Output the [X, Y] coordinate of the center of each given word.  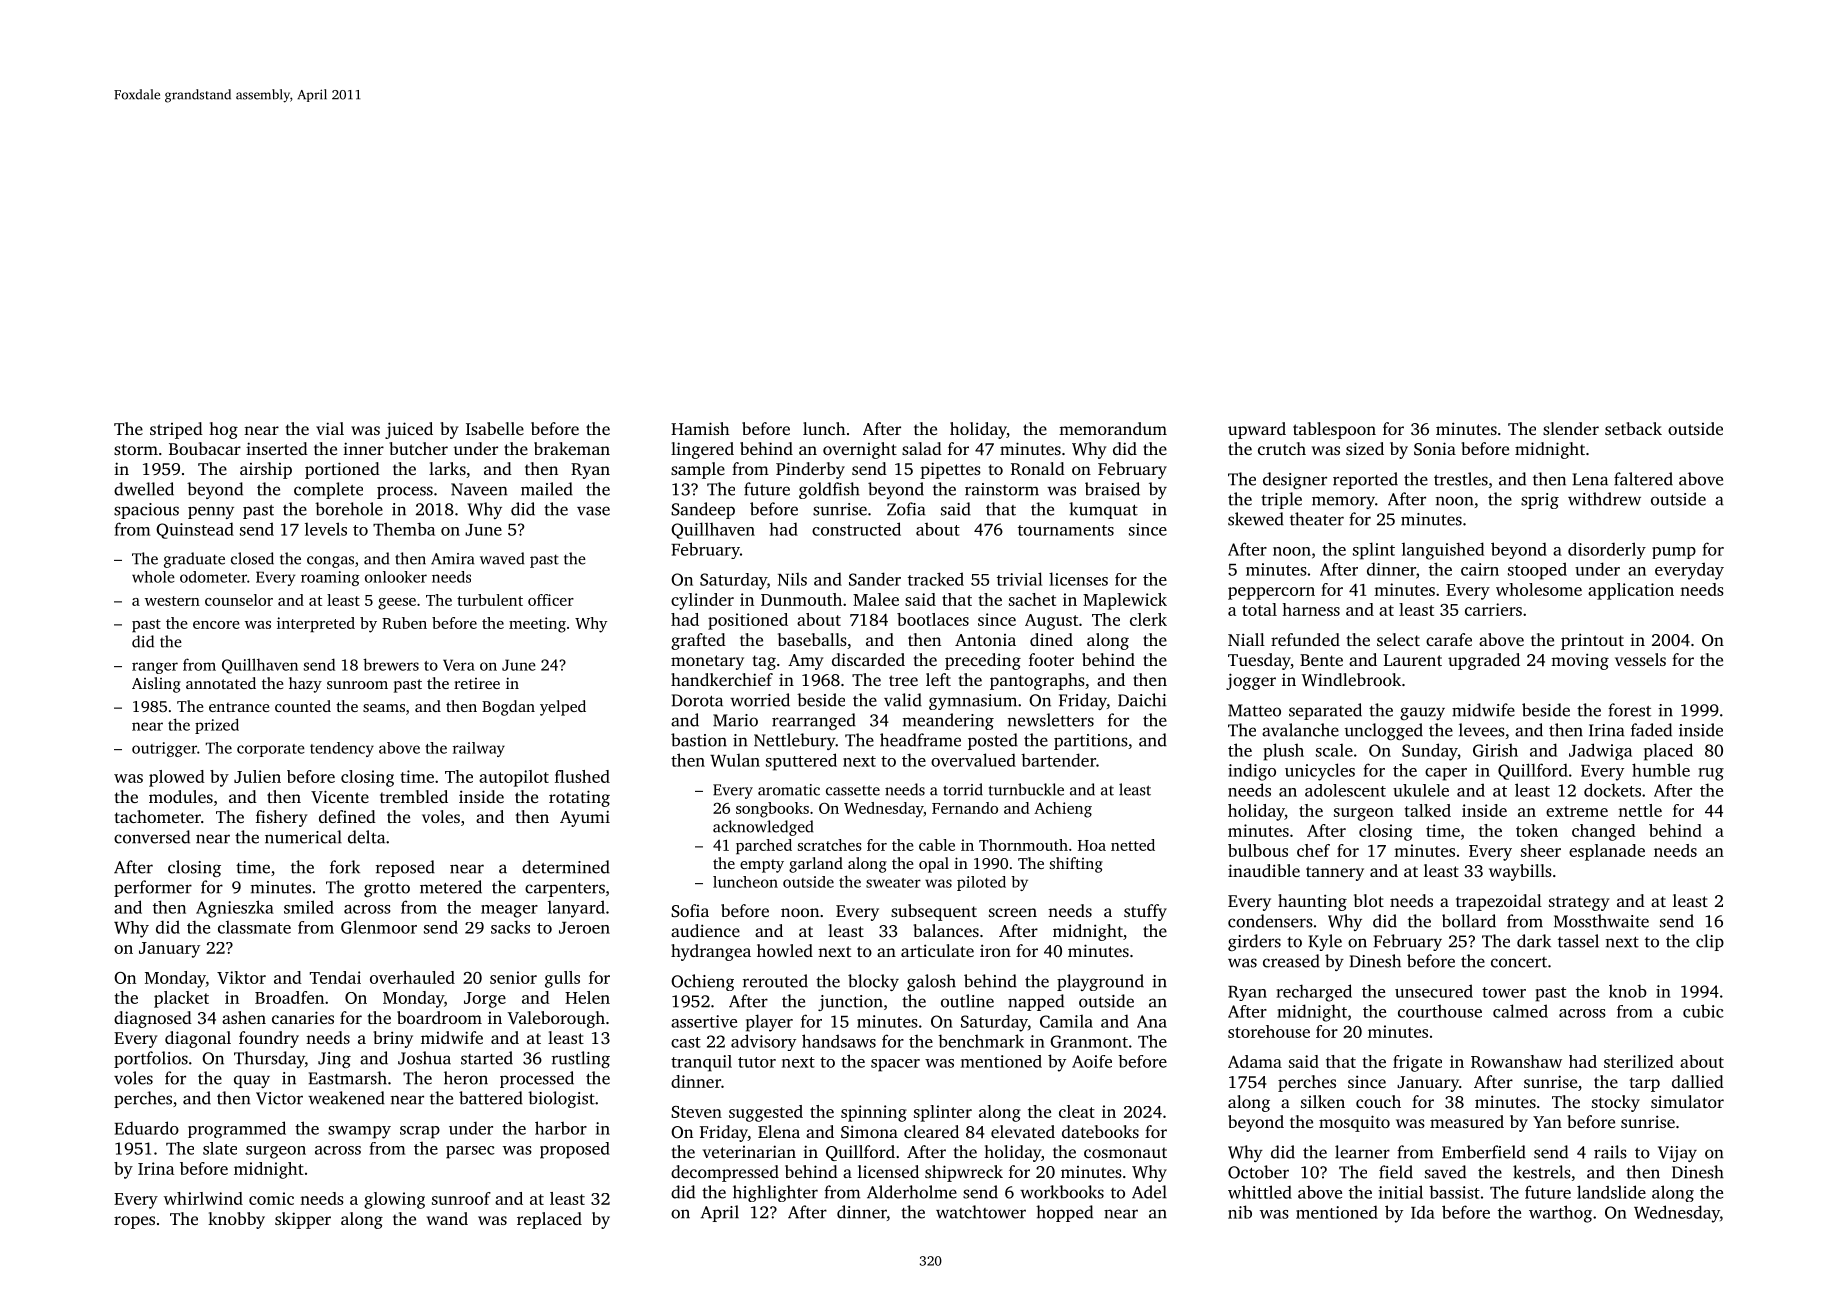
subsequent [934, 912]
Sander [875, 579]
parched [764, 847]
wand [447, 1218]
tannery [1335, 873]
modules [181, 796]
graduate [194, 560]
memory [1343, 502]
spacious [146, 511]
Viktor [241, 977]
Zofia [906, 509]
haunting [1312, 902]
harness [1311, 609]
